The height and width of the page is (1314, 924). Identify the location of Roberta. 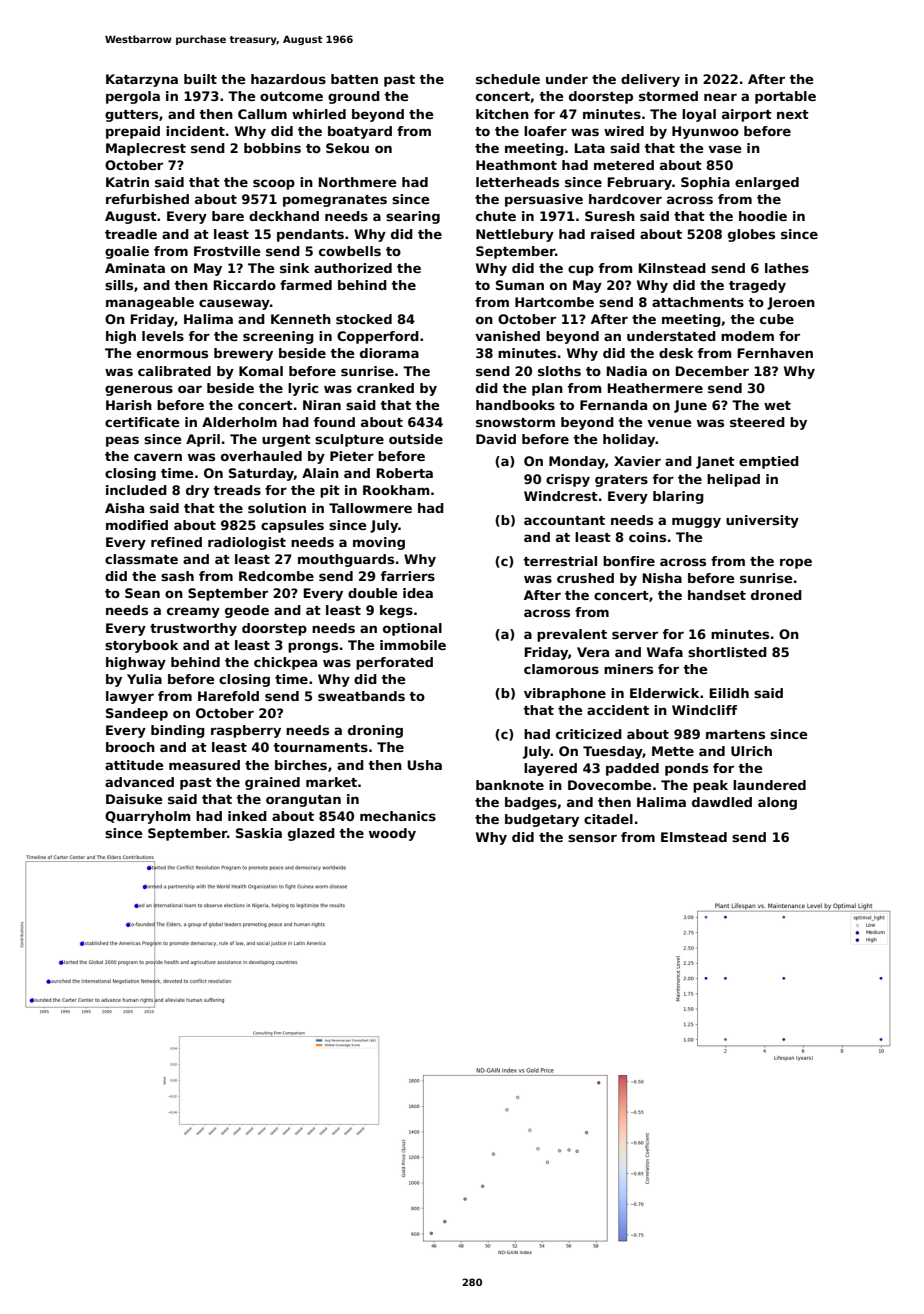
(405, 473).
